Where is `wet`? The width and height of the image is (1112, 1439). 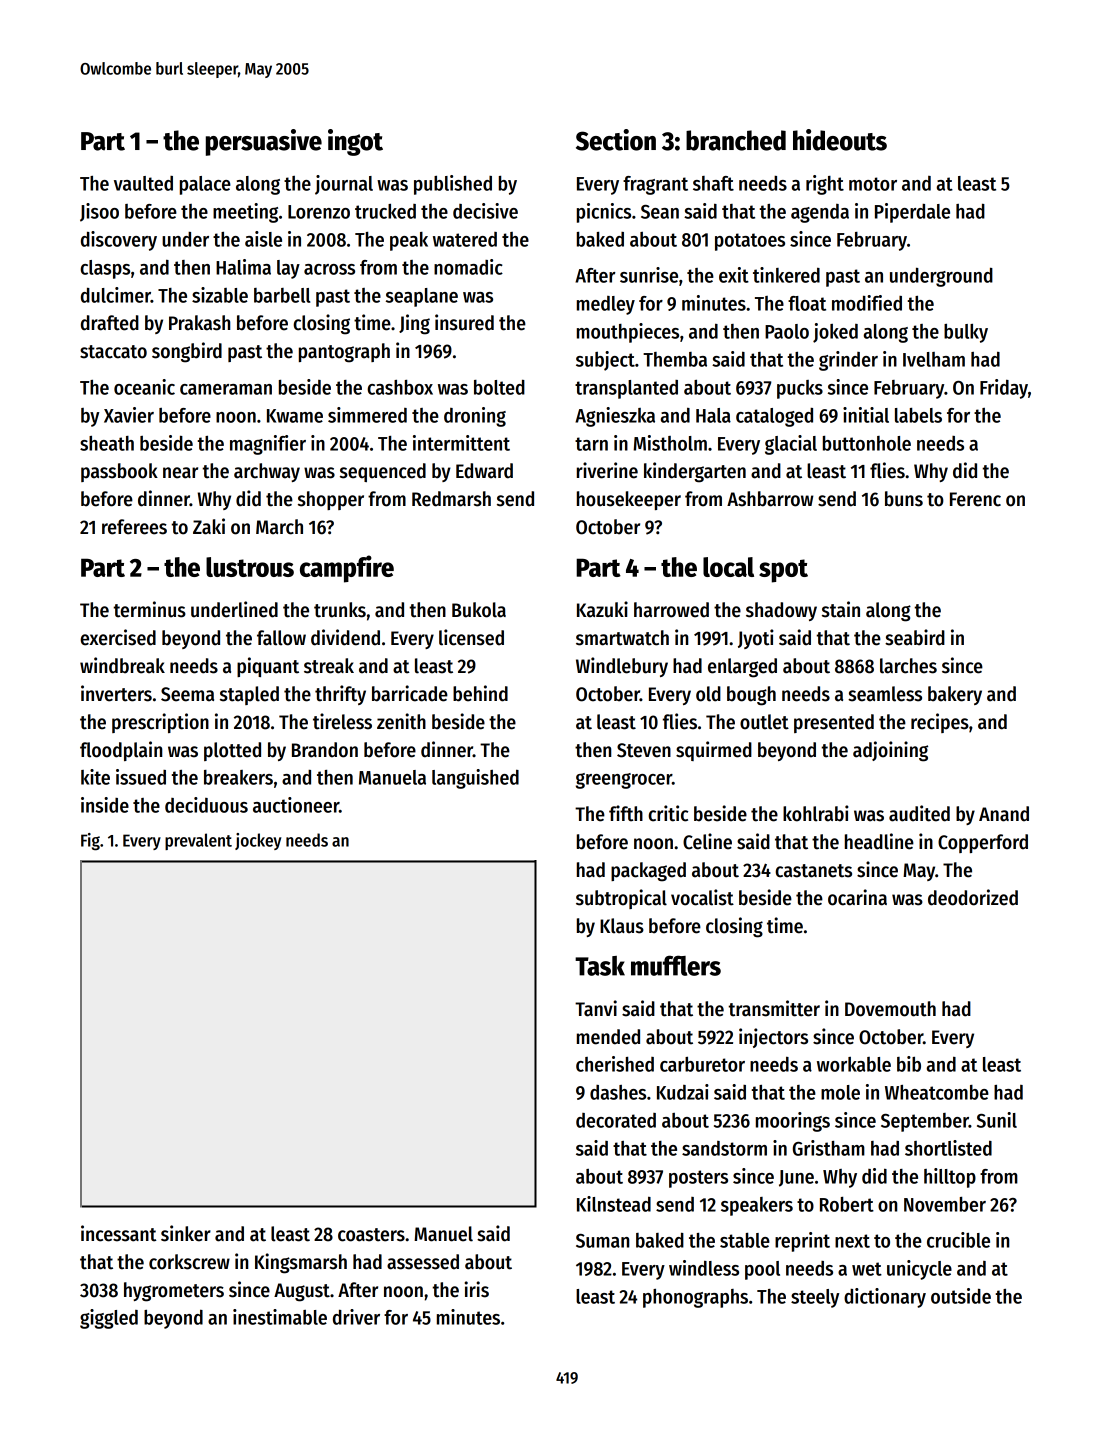 wet is located at coordinates (867, 1269).
